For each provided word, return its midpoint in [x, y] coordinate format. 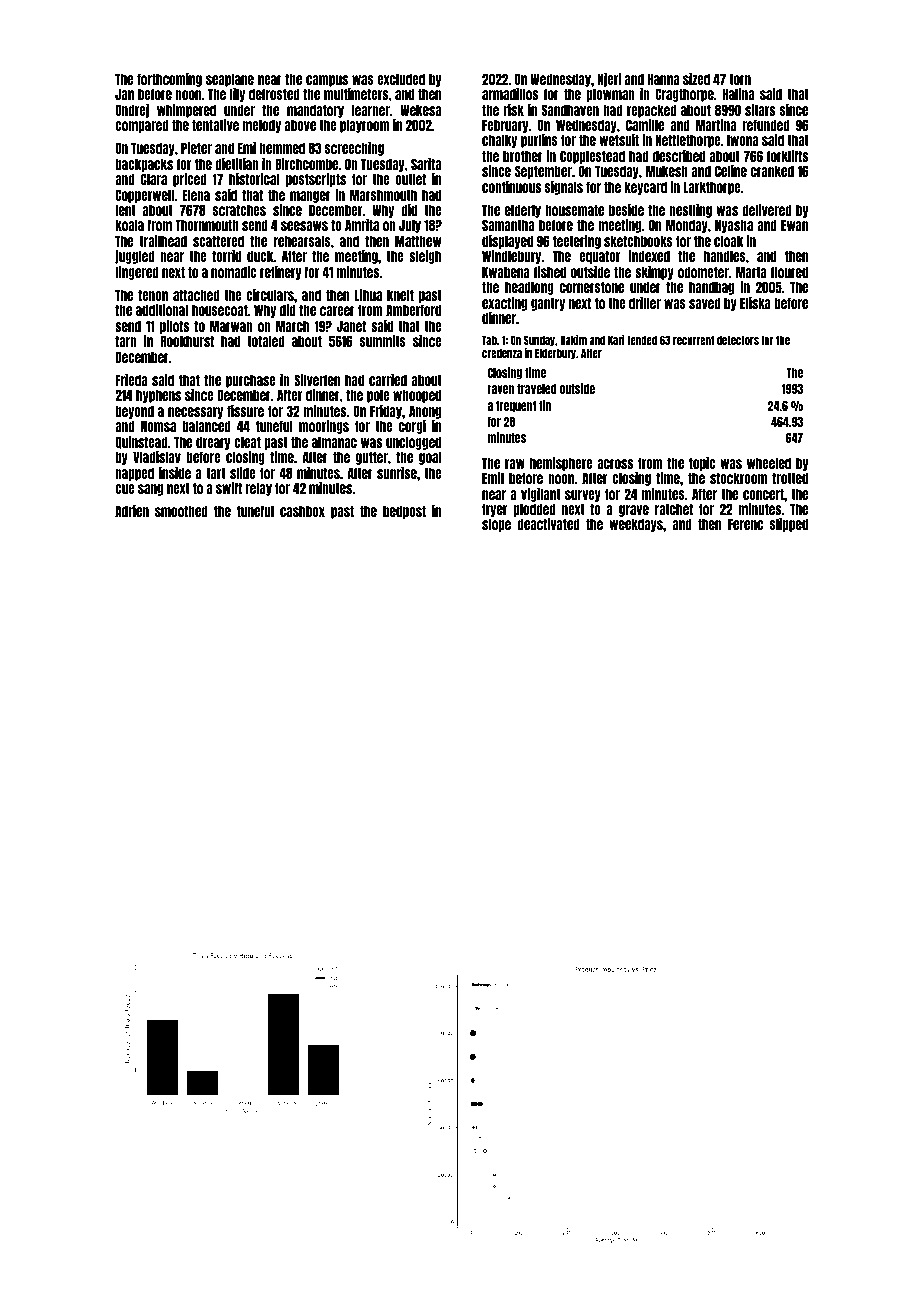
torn [740, 79]
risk [513, 110]
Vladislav [157, 457]
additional [162, 310]
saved [705, 303]
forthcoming [169, 80]
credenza [502, 353]
